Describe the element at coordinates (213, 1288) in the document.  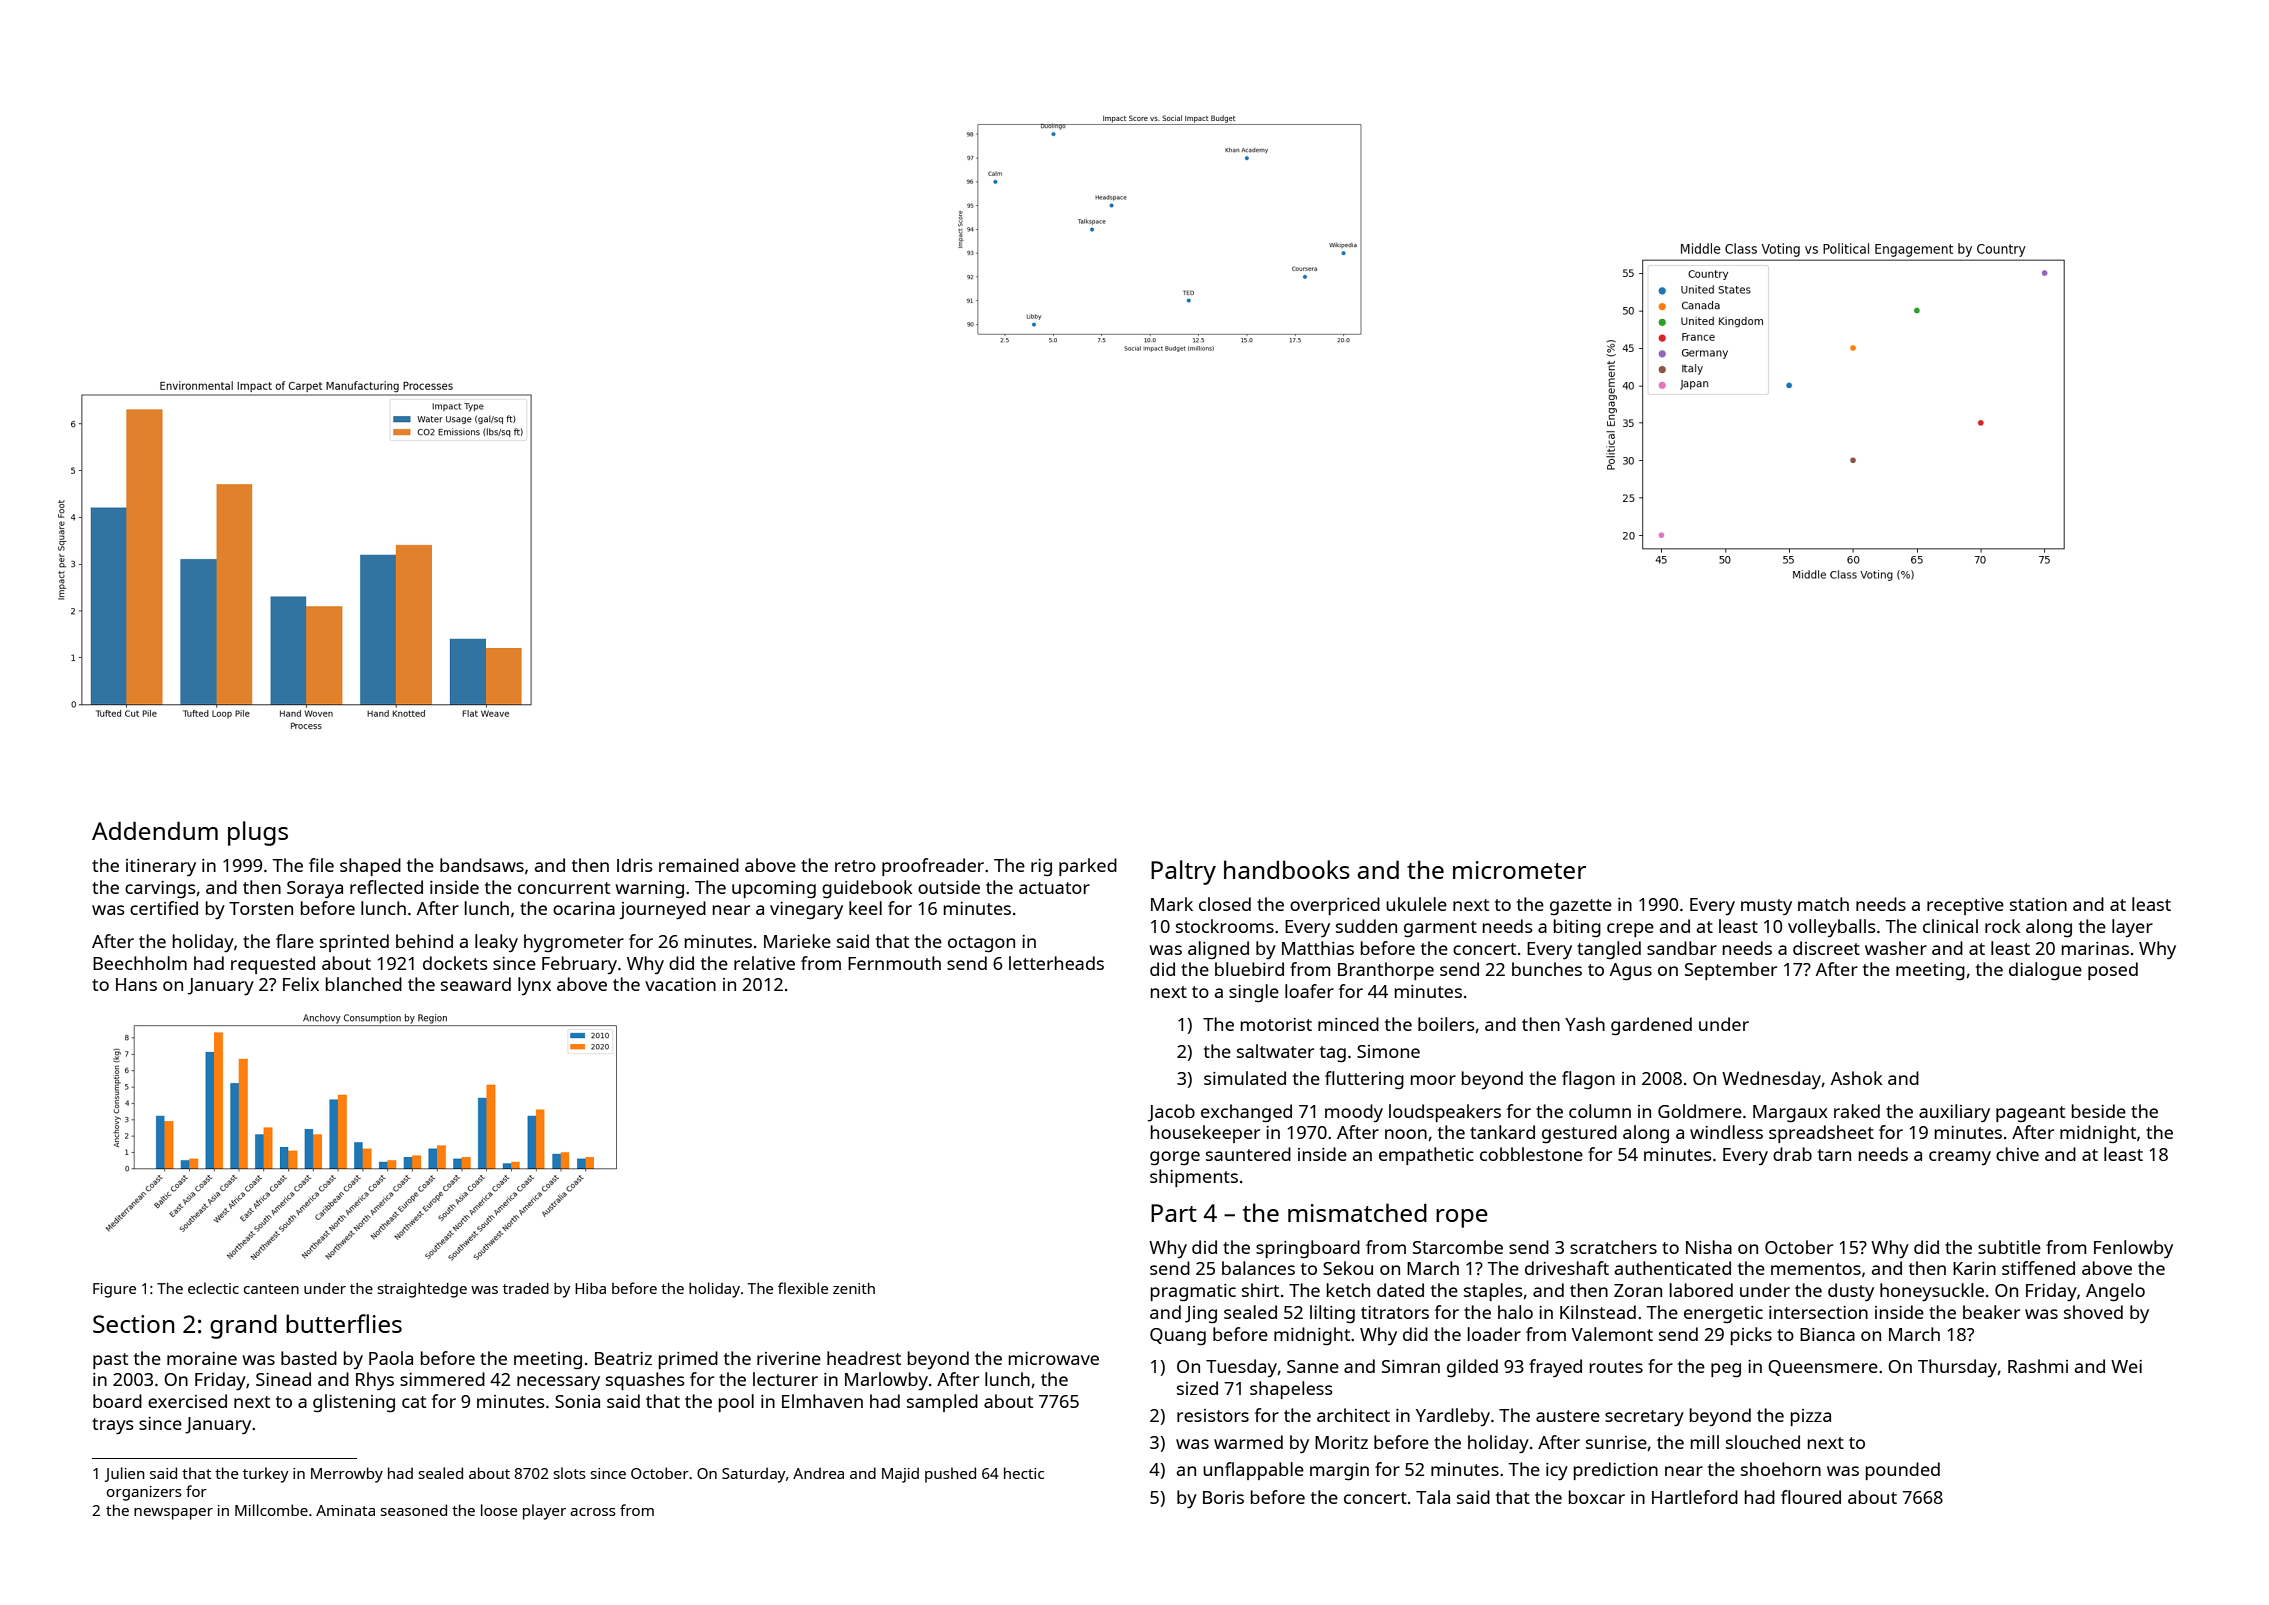
I see `eclectic` at that location.
